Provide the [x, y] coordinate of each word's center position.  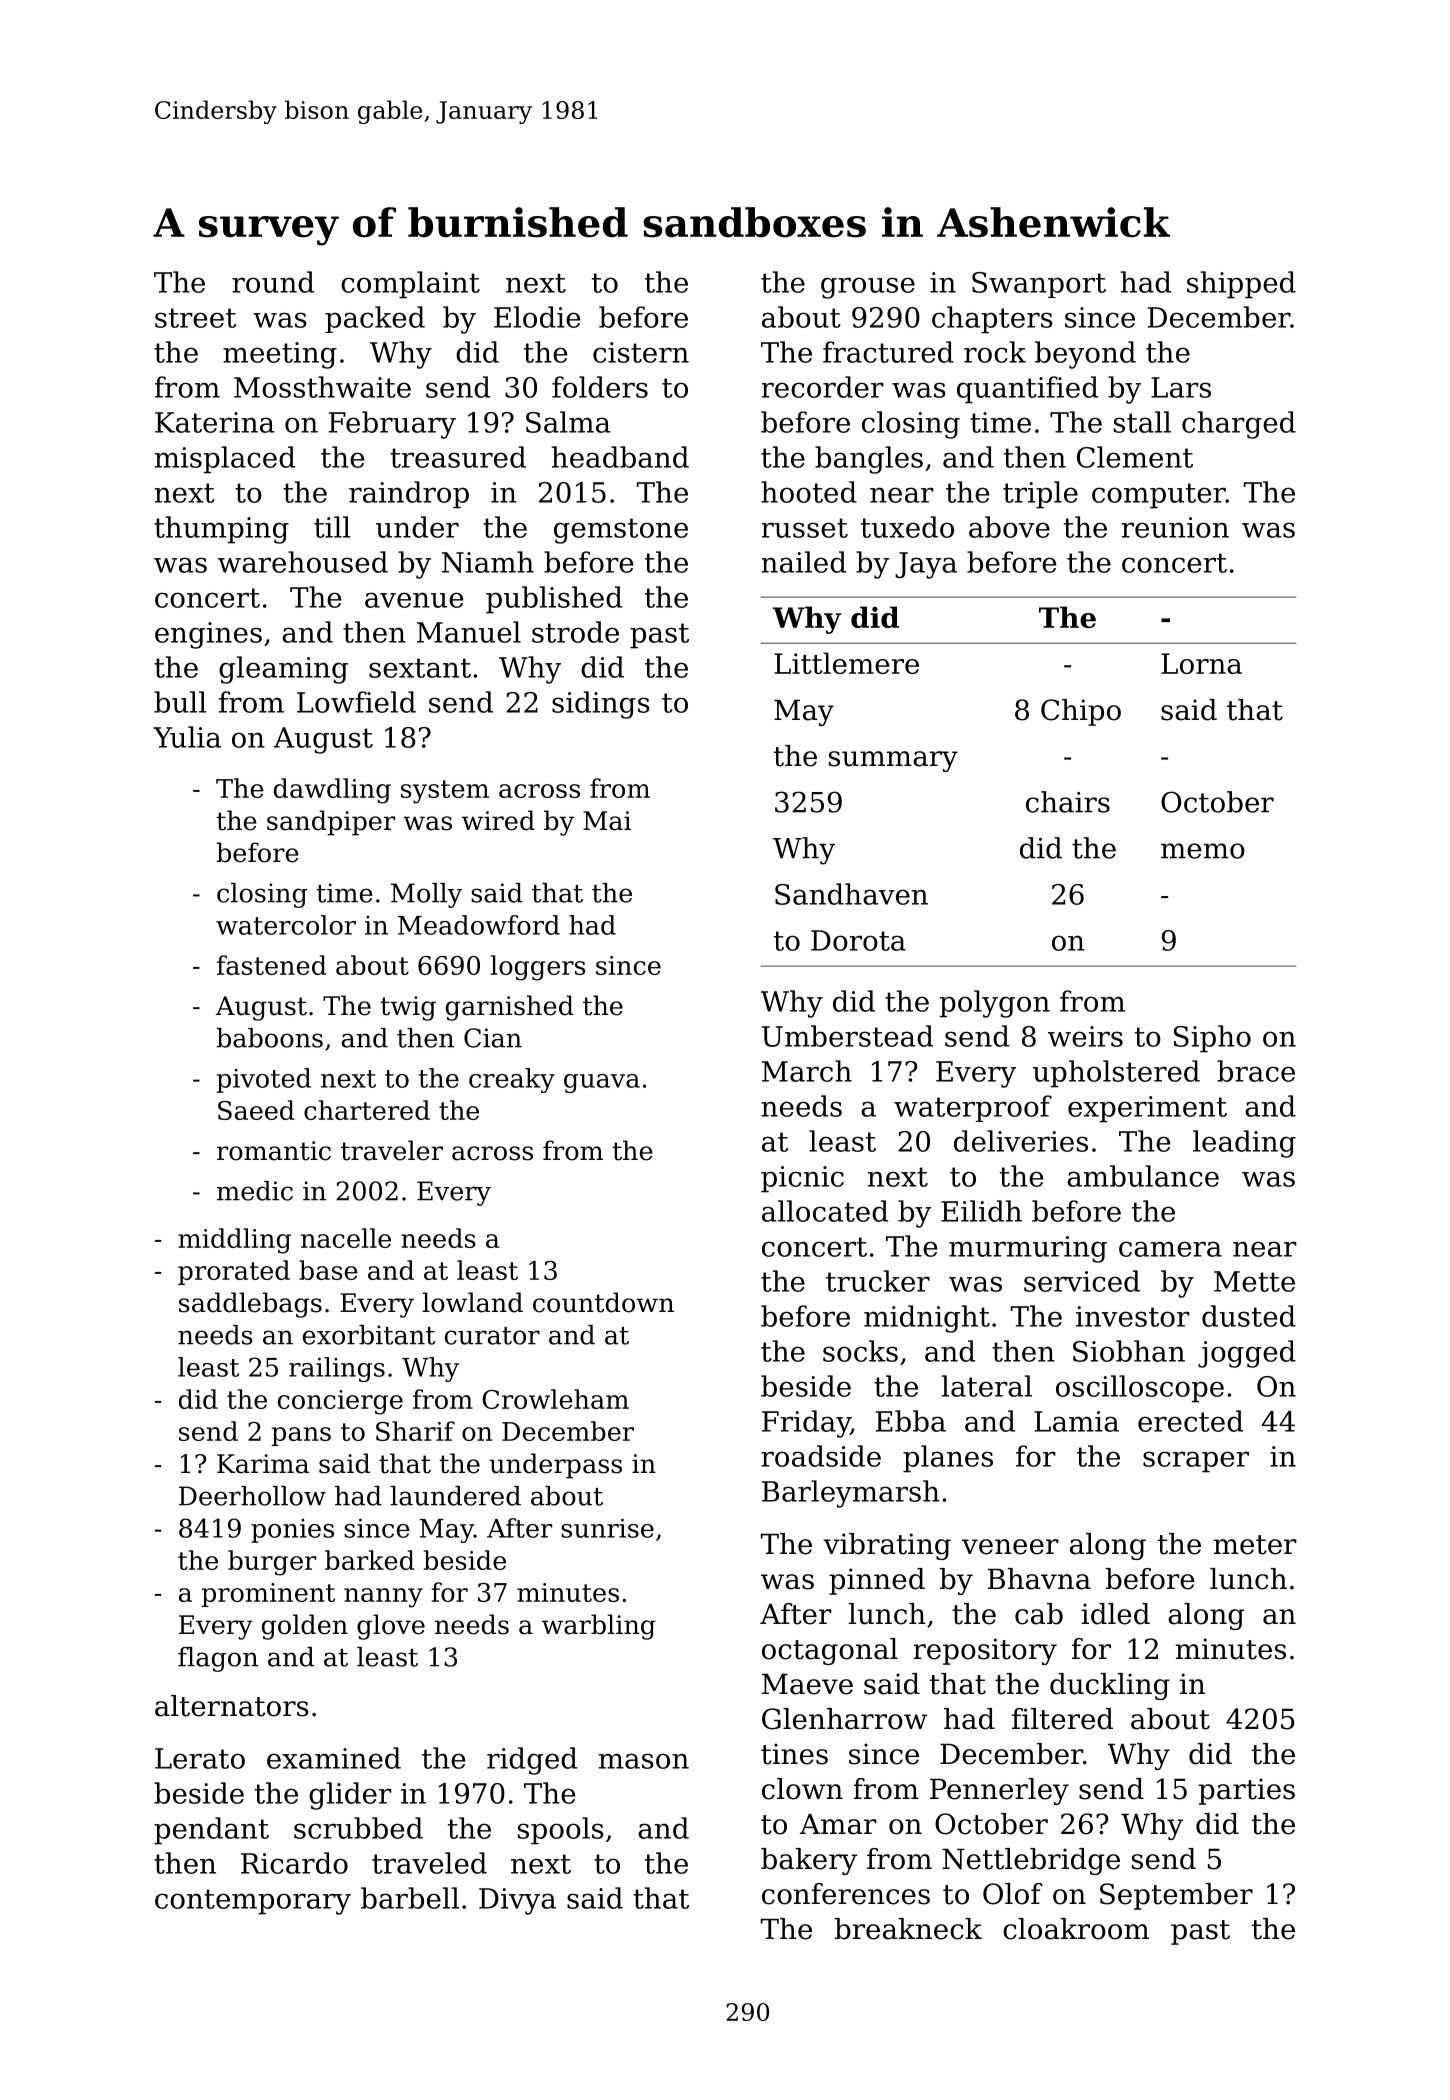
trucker [878, 1281]
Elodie [537, 317]
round [273, 282]
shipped [1241, 285]
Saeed [256, 1110]
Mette [1254, 1281]
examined [334, 1758]
